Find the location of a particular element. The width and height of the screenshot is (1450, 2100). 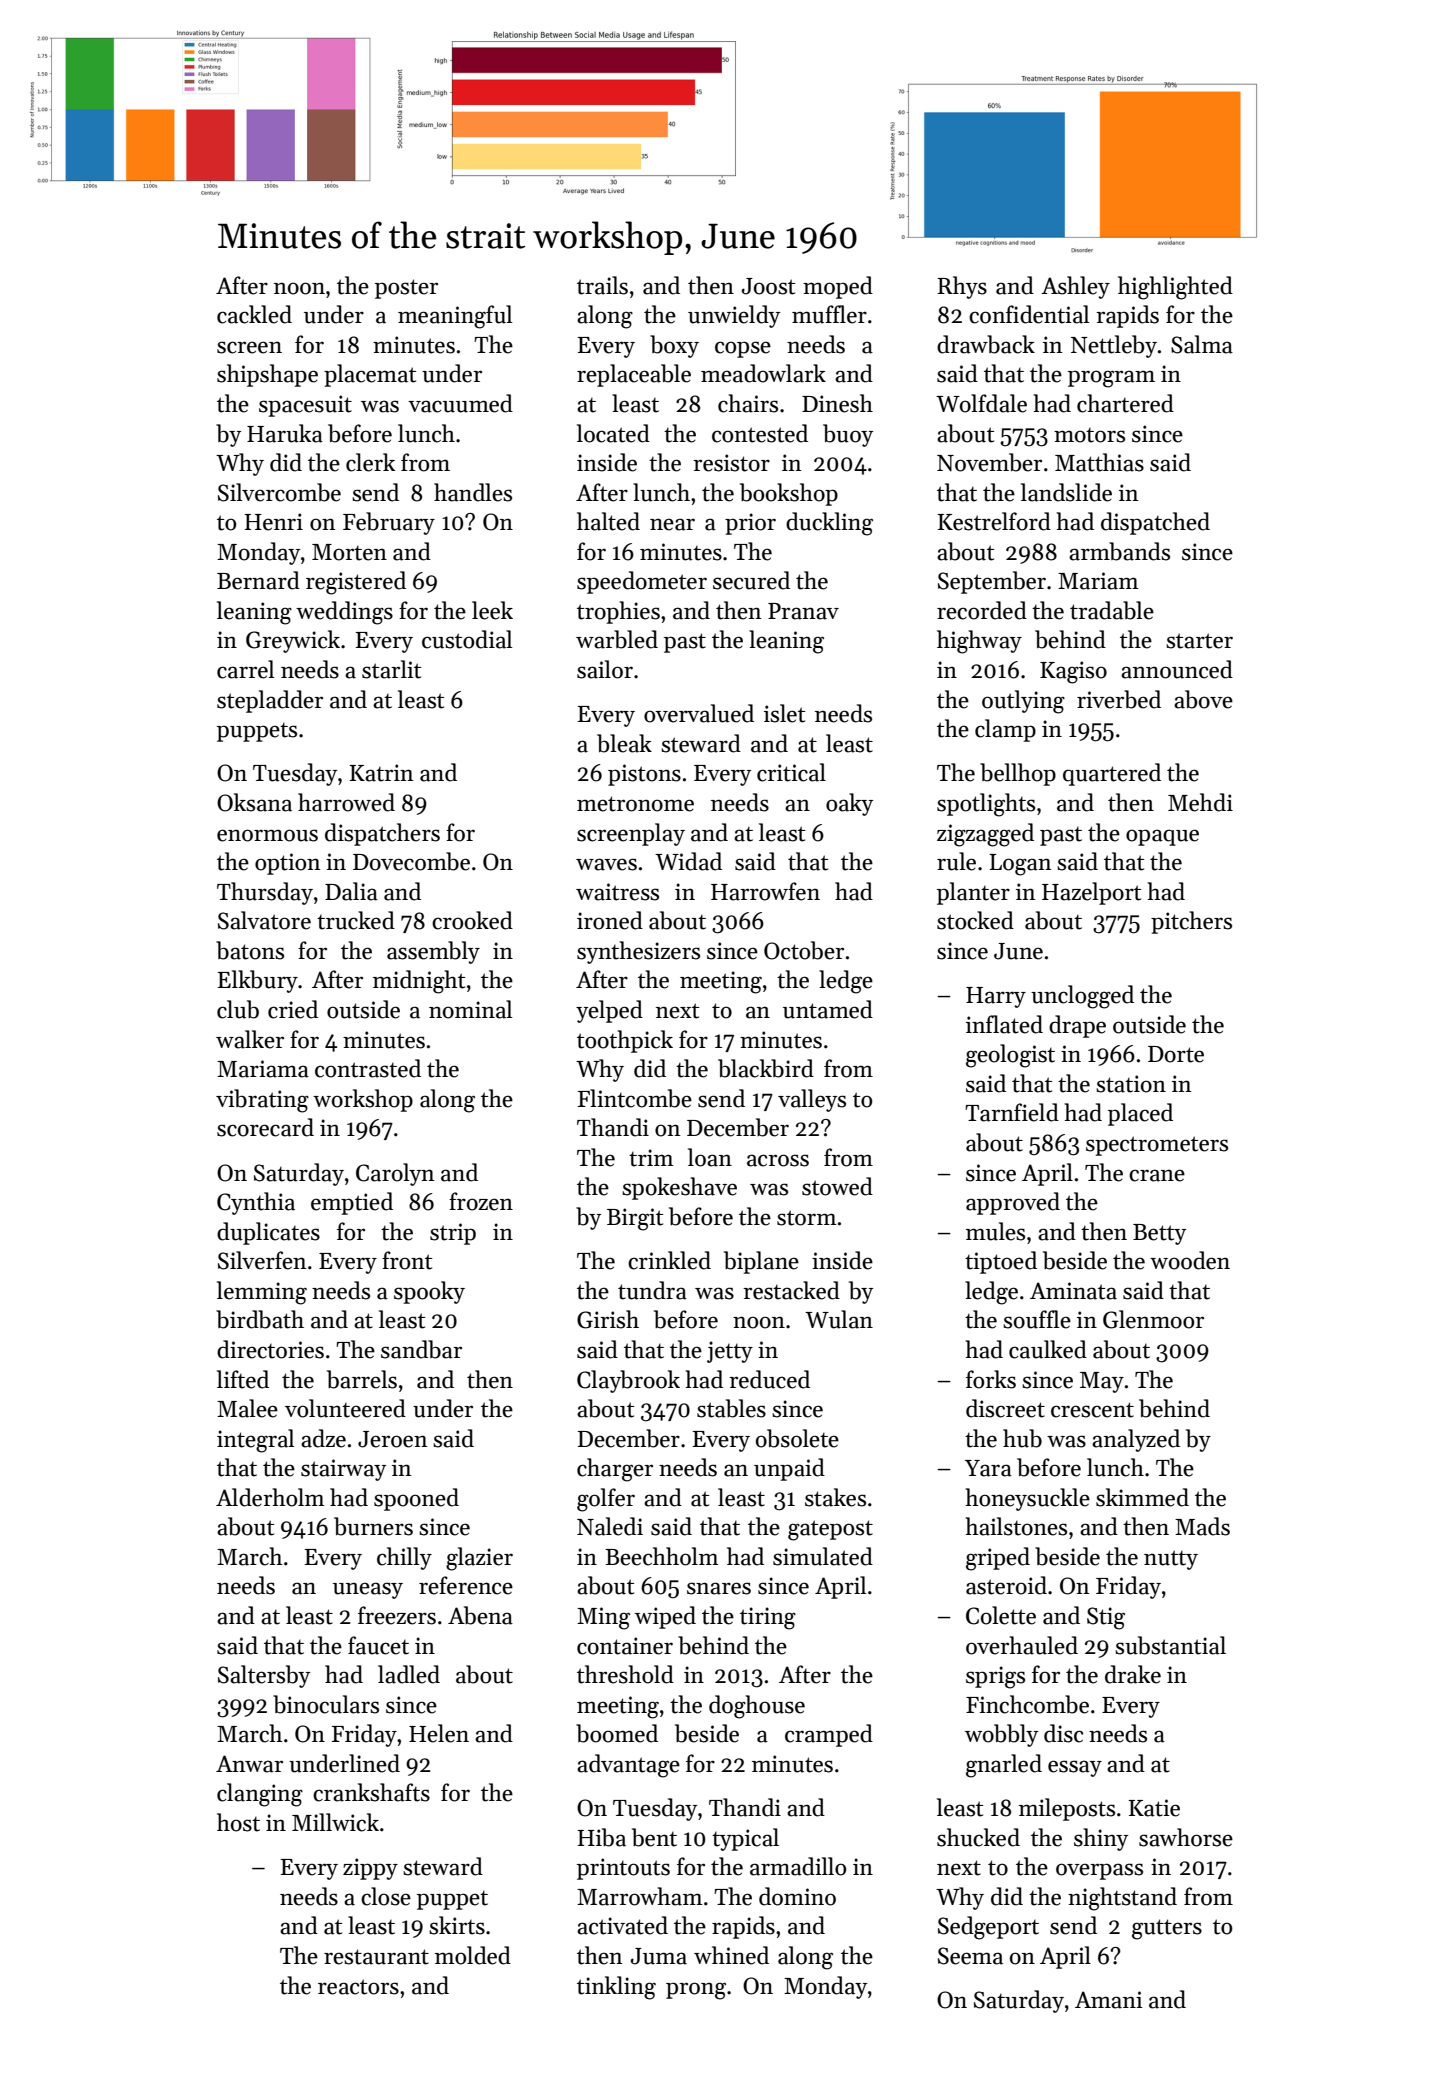

Mehdi is located at coordinates (1200, 802).
